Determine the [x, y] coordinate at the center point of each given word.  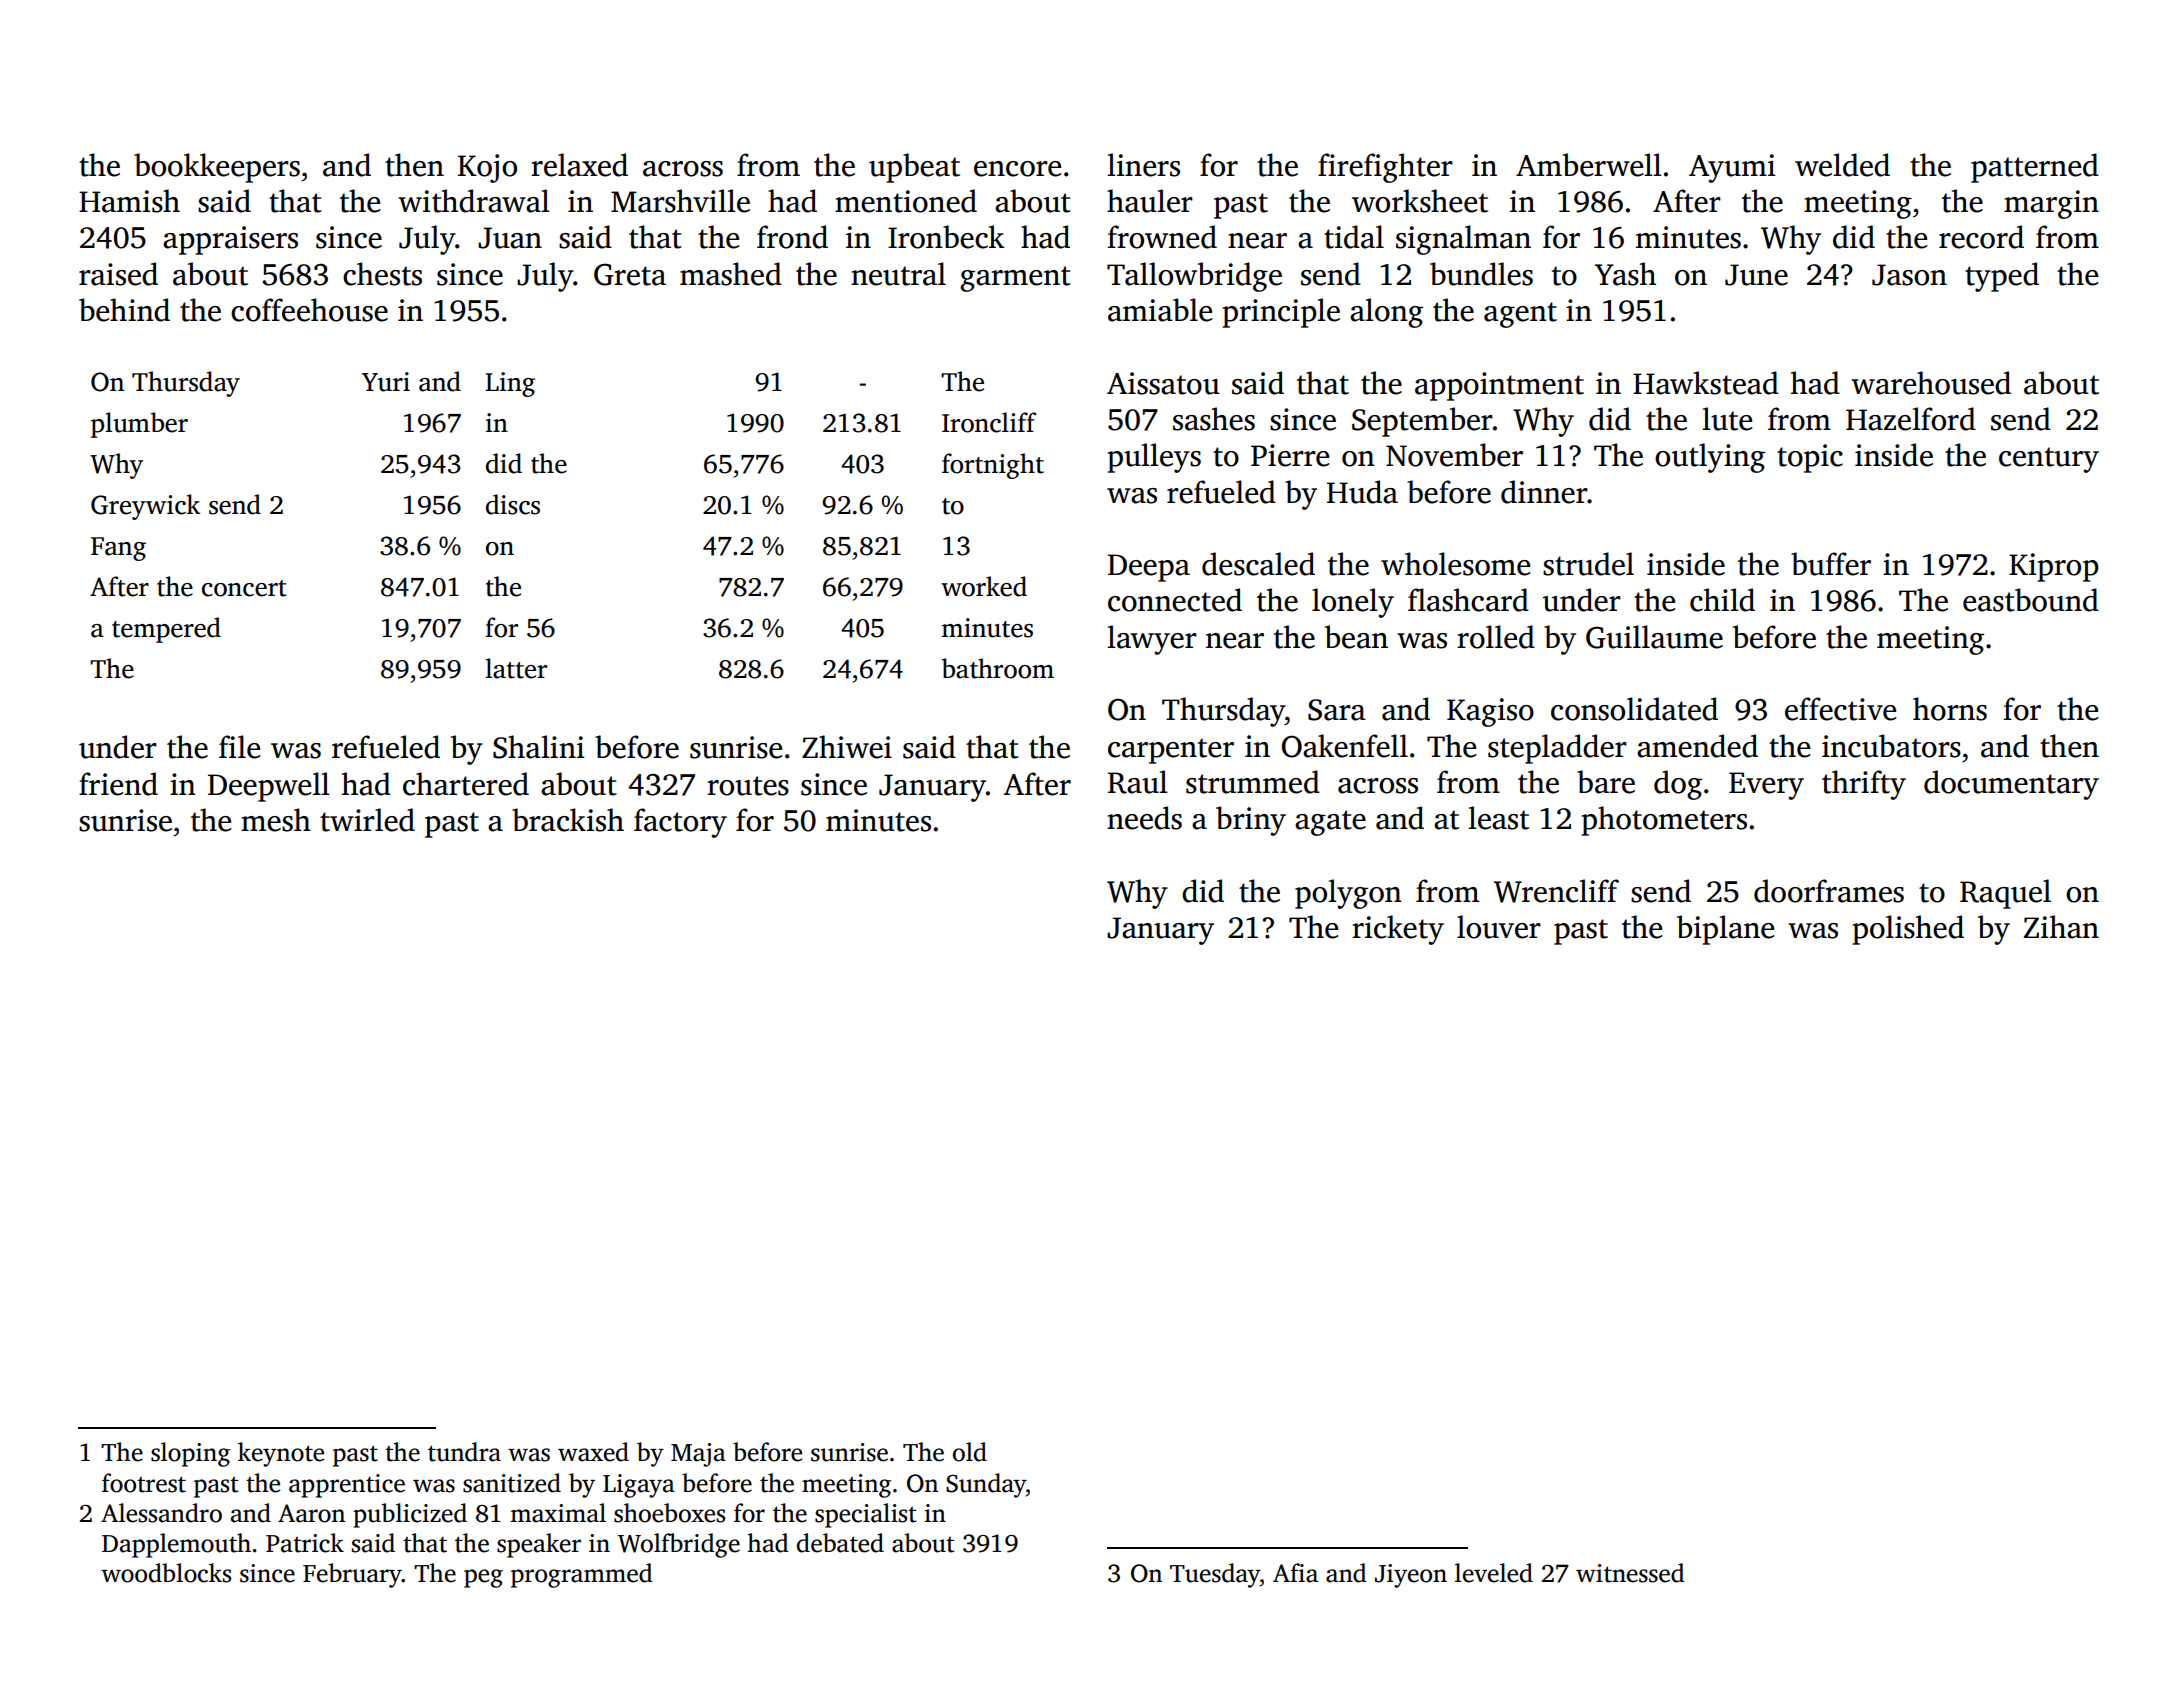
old [970, 1452]
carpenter [1171, 751]
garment [1015, 279]
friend [118, 784]
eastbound [2031, 600]
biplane [1725, 930]
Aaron [311, 1513]
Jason [1909, 275]
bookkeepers [217, 168]
